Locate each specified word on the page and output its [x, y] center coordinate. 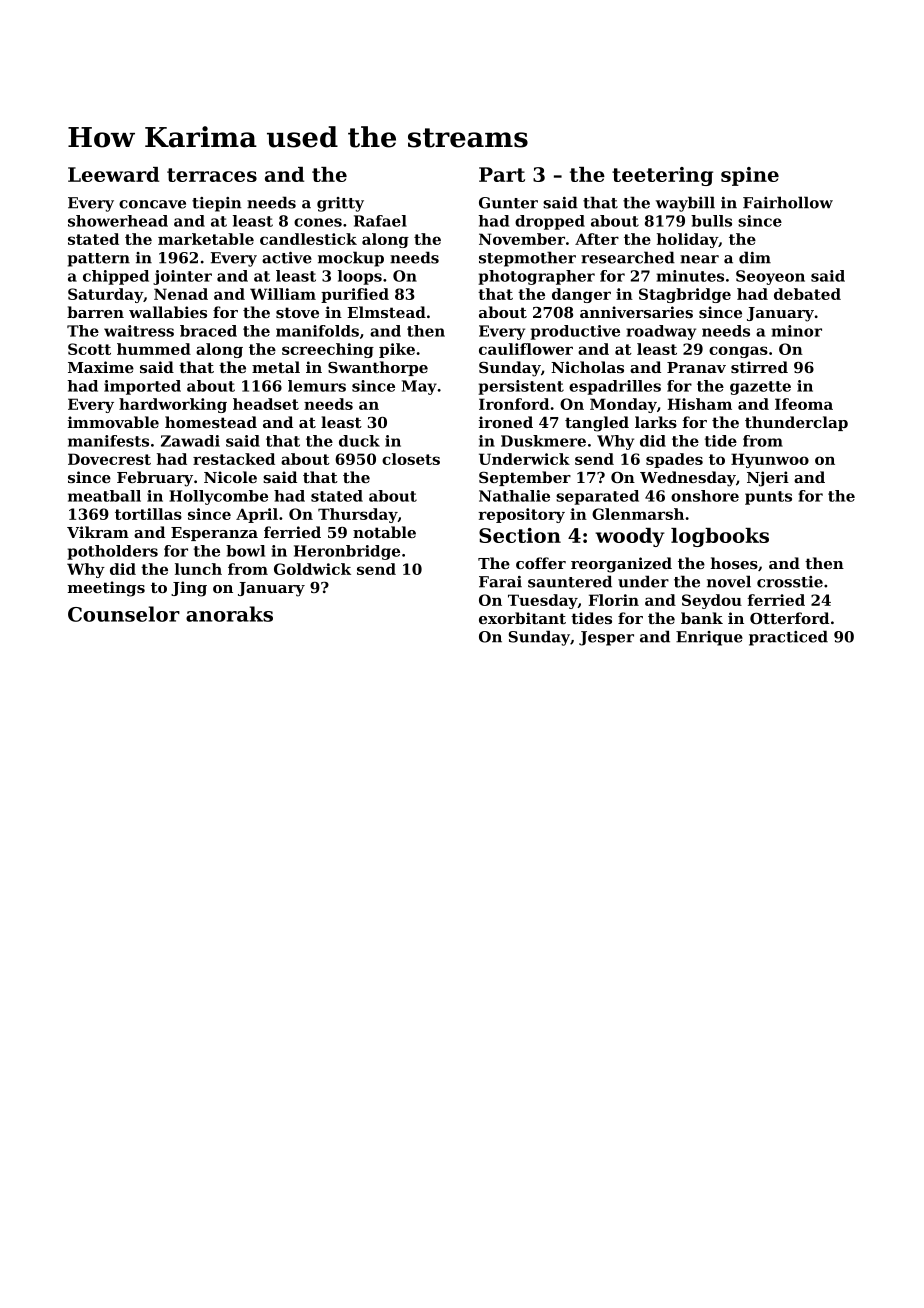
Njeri [768, 479]
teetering [662, 176]
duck [359, 441]
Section [520, 535]
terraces [212, 175]
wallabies [168, 312]
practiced [788, 638]
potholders [112, 552]
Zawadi [190, 441]
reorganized [621, 565]
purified [355, 295]
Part [502, 174]
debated [807, 294]
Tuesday [543, 601]
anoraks [229, 614]
